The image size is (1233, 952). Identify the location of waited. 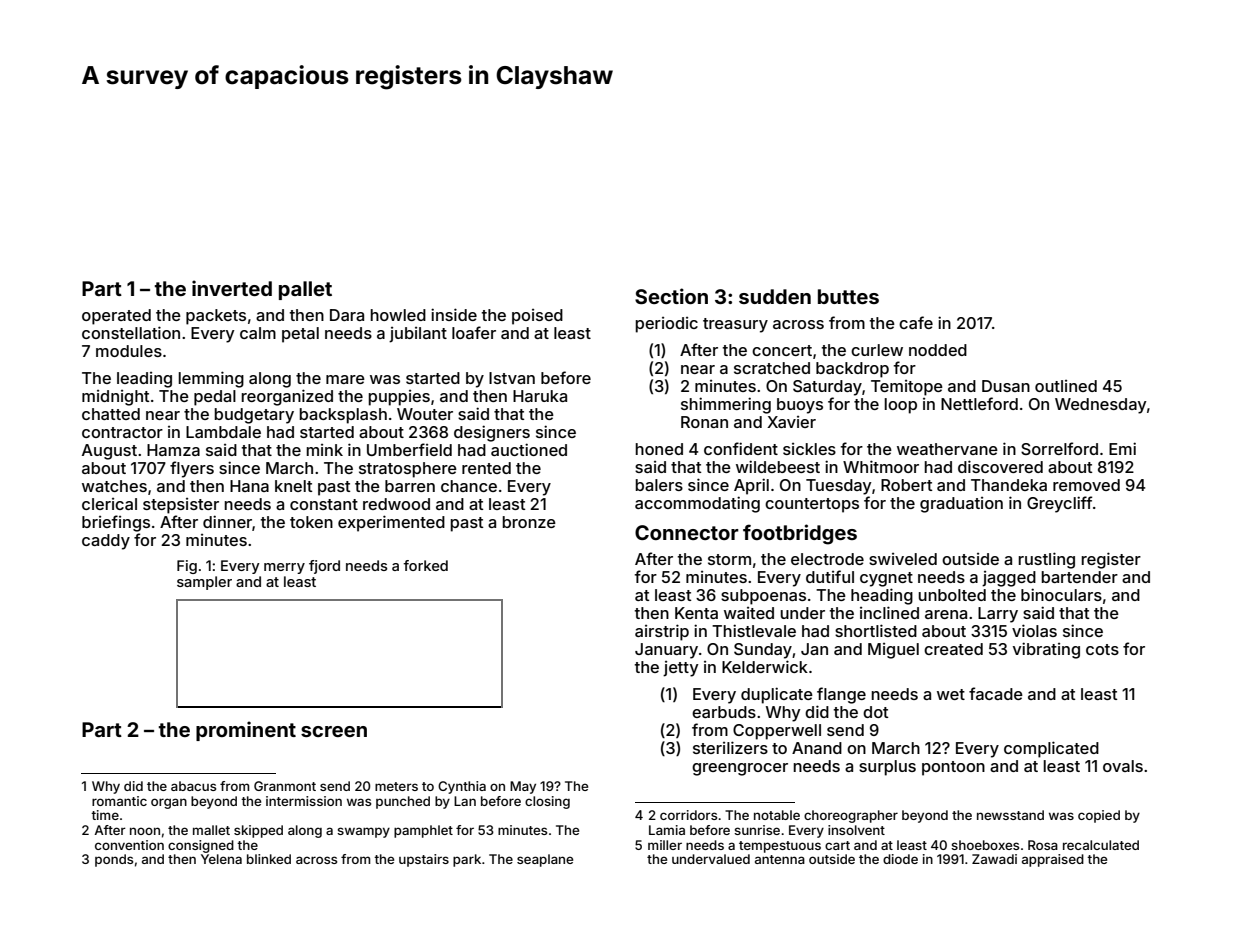
(749, 613).
